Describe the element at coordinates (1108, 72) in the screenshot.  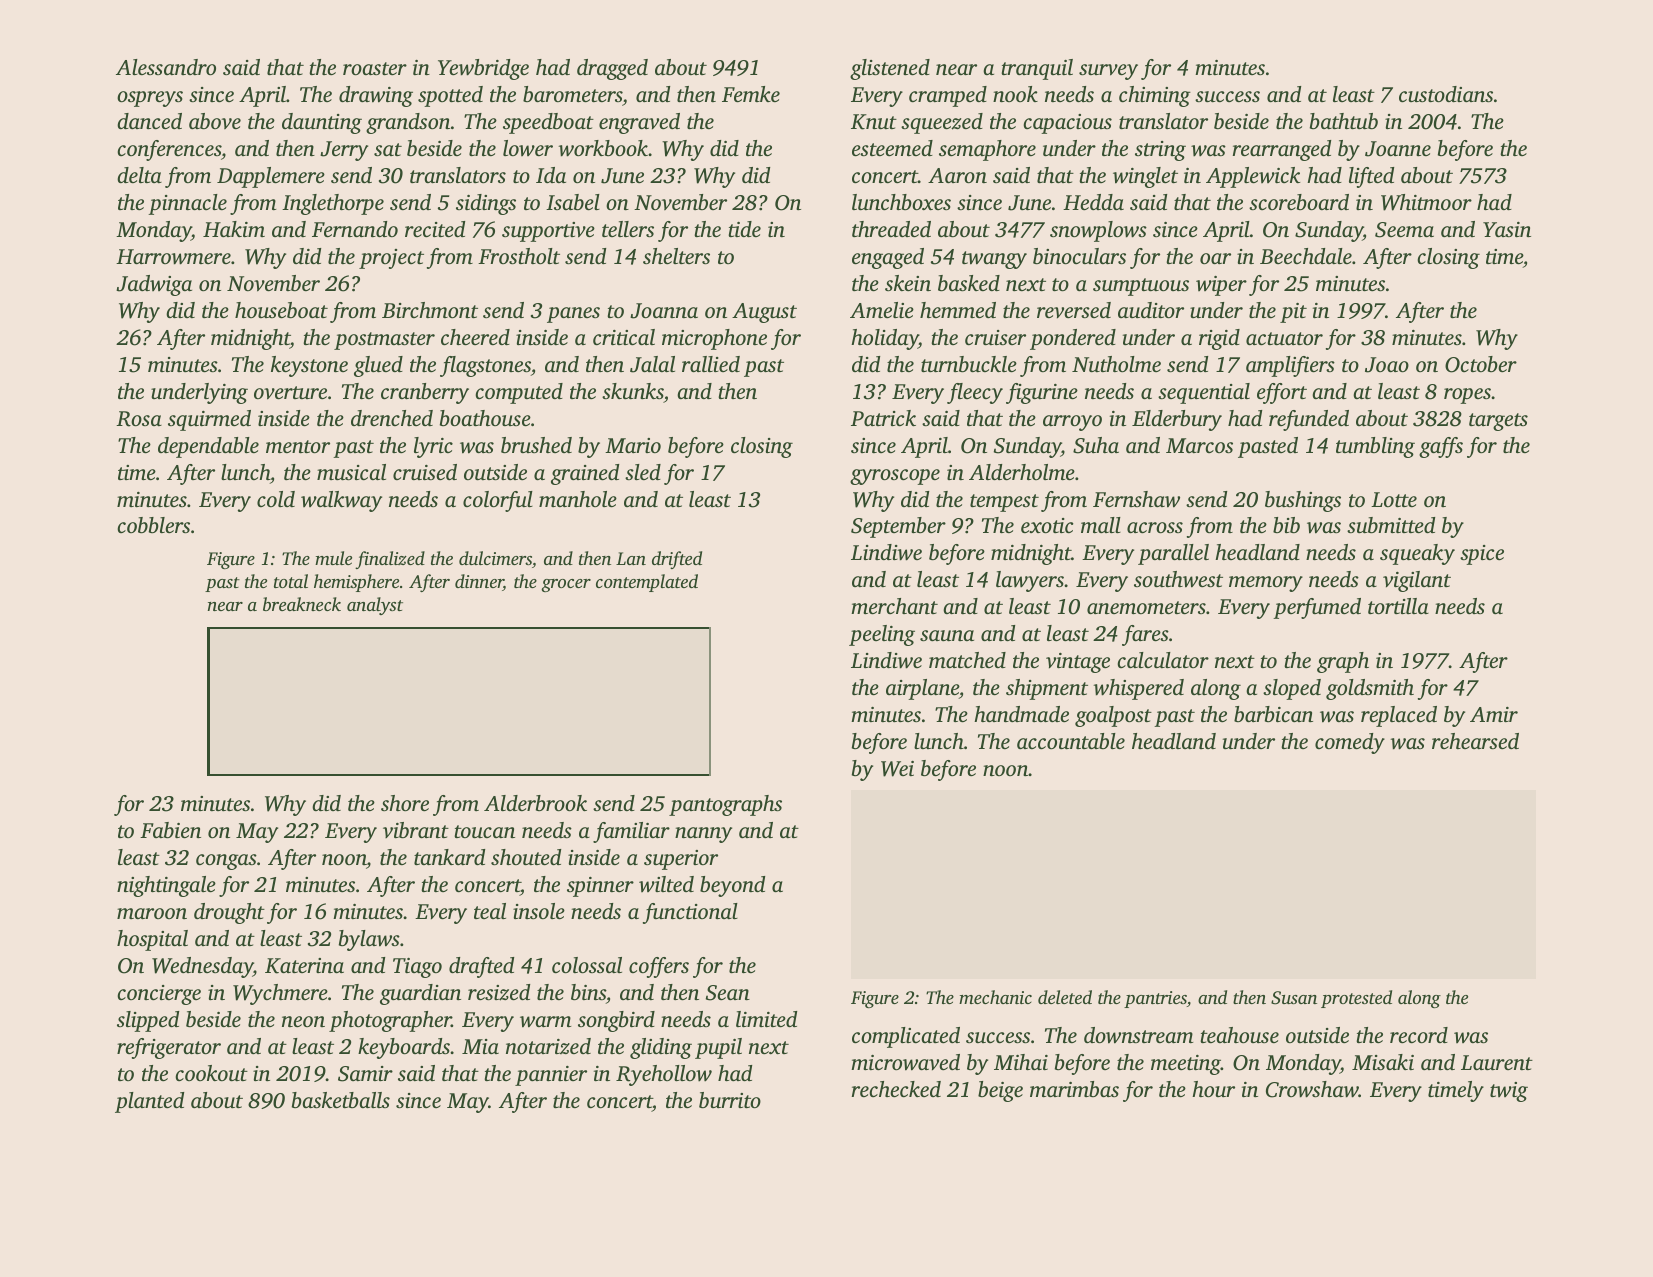
I see `survey` at that location.
